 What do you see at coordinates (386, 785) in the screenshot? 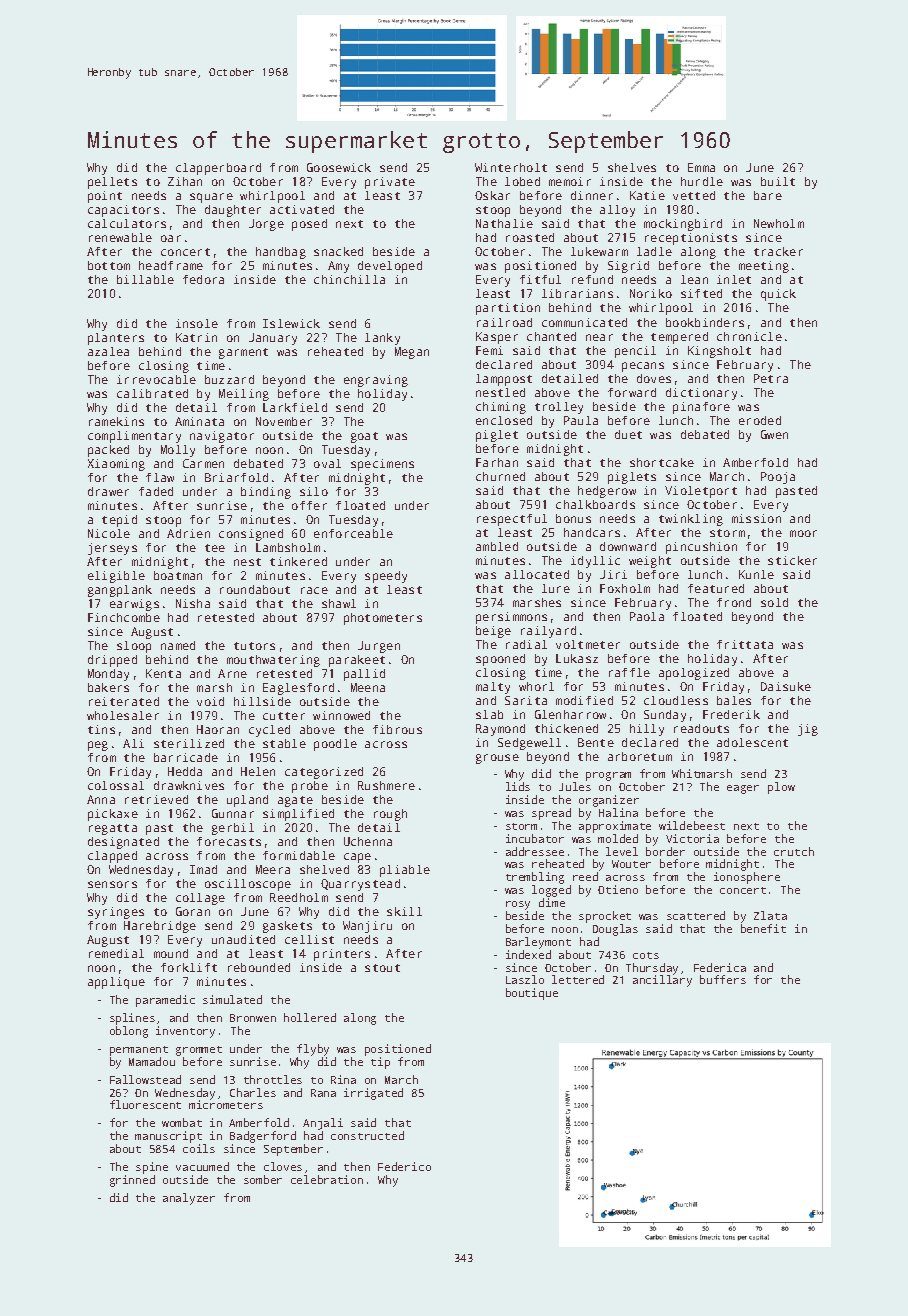
I see `Rushmere` at bounding box center [386, 785].
